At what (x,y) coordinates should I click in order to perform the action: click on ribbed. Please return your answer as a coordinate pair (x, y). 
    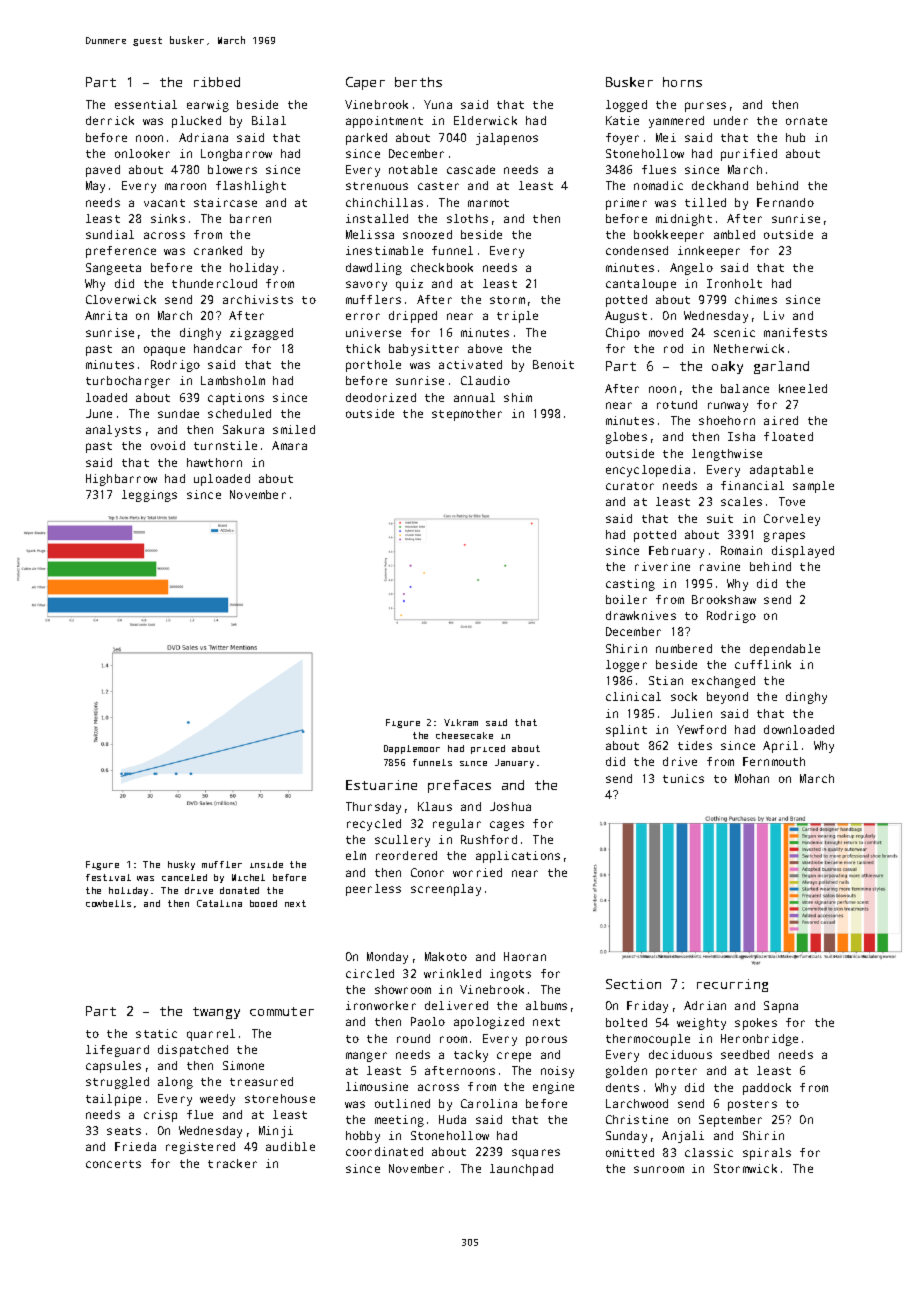
    Looking at the image, I should click on (217, 82).
